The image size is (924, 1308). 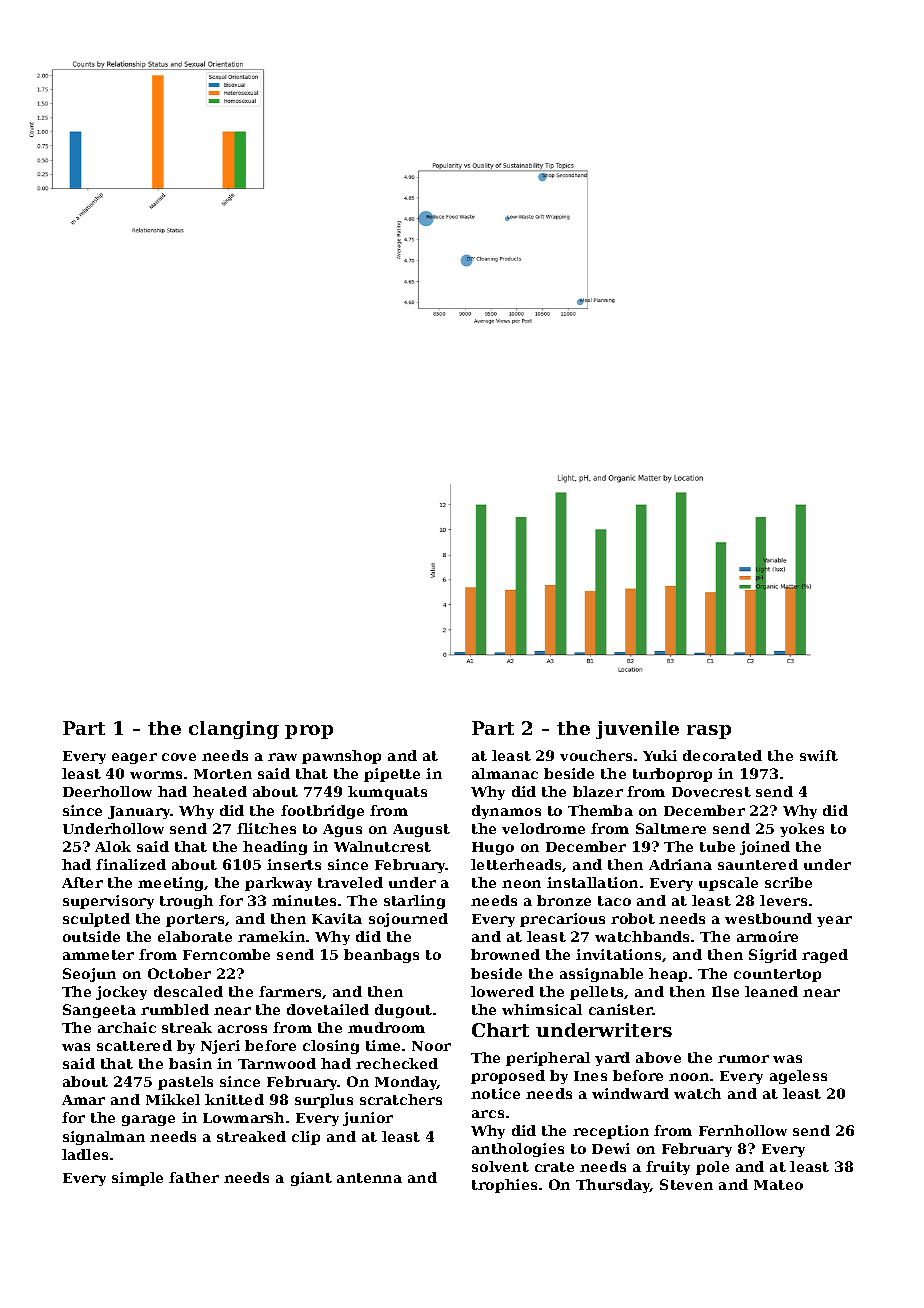 I want to click on Dovecrest, so click(x=711, y=792).
